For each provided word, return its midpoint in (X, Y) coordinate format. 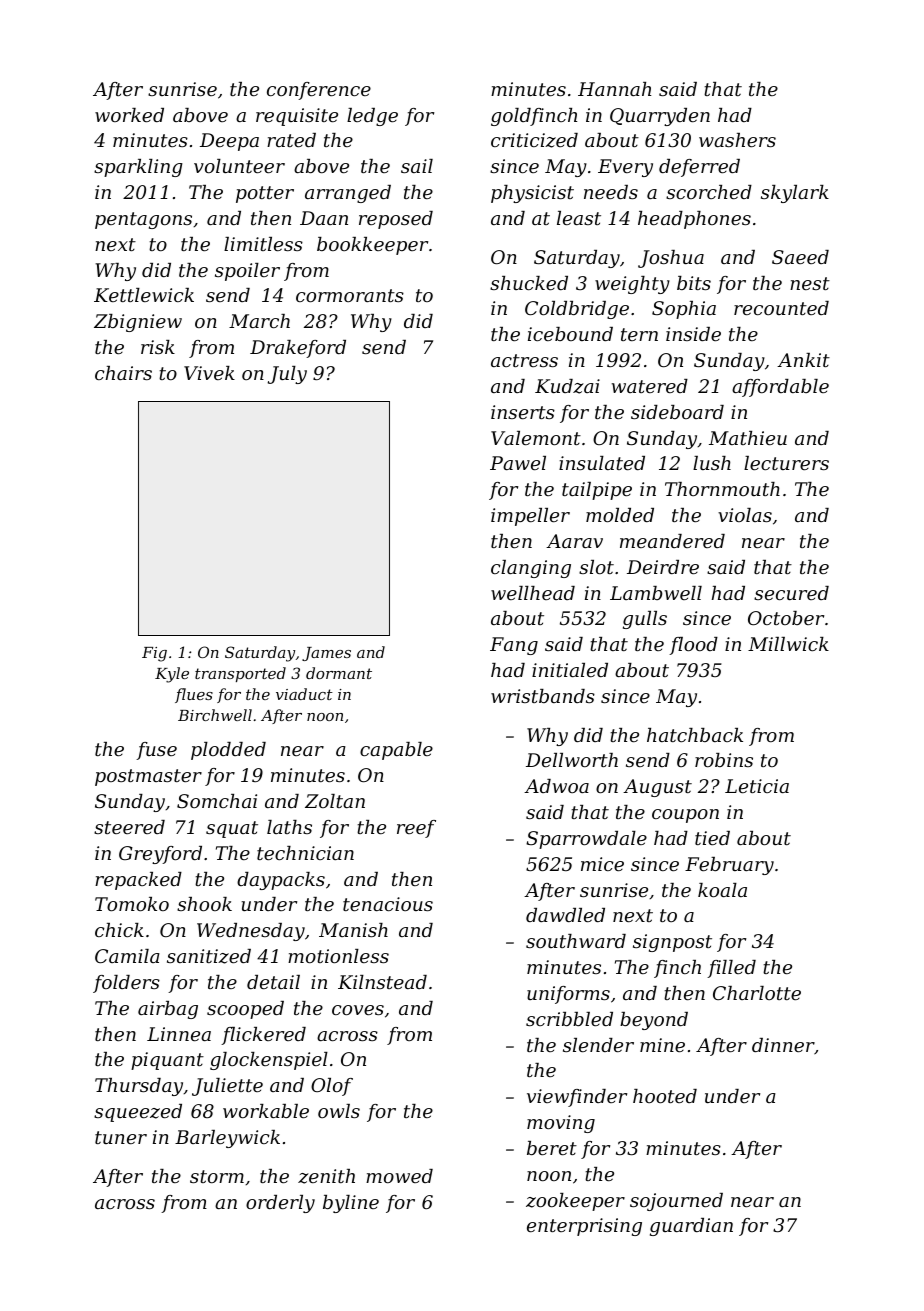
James (326, 654)
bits (694, 283)
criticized (534, 140)
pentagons (143, 220)
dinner (783, 1046)
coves (358, 1010)
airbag (168, 1010)
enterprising (584, 1227)
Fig (154, 654)
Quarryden (660, 117)
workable (266, 1111)
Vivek (209, 373)
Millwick (788, 644)
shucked (529, 283)
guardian (691, 1227)
